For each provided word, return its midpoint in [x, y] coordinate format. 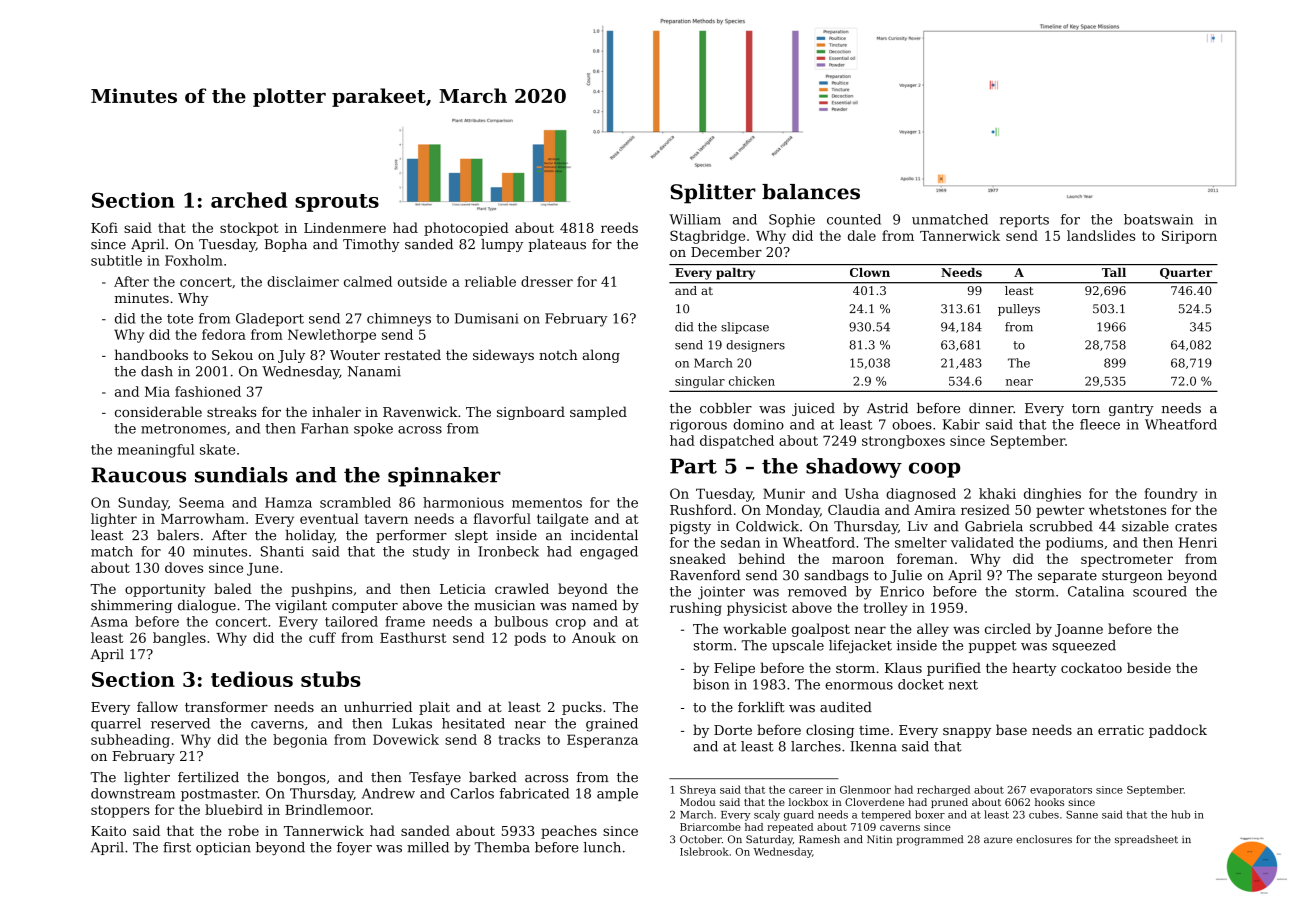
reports [1024, 221]
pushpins [321, 590]
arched [249, 200]
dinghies [1052, 495]
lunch [602, 847]
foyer [354, 848]
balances [811, 192]
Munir [784, 493]
